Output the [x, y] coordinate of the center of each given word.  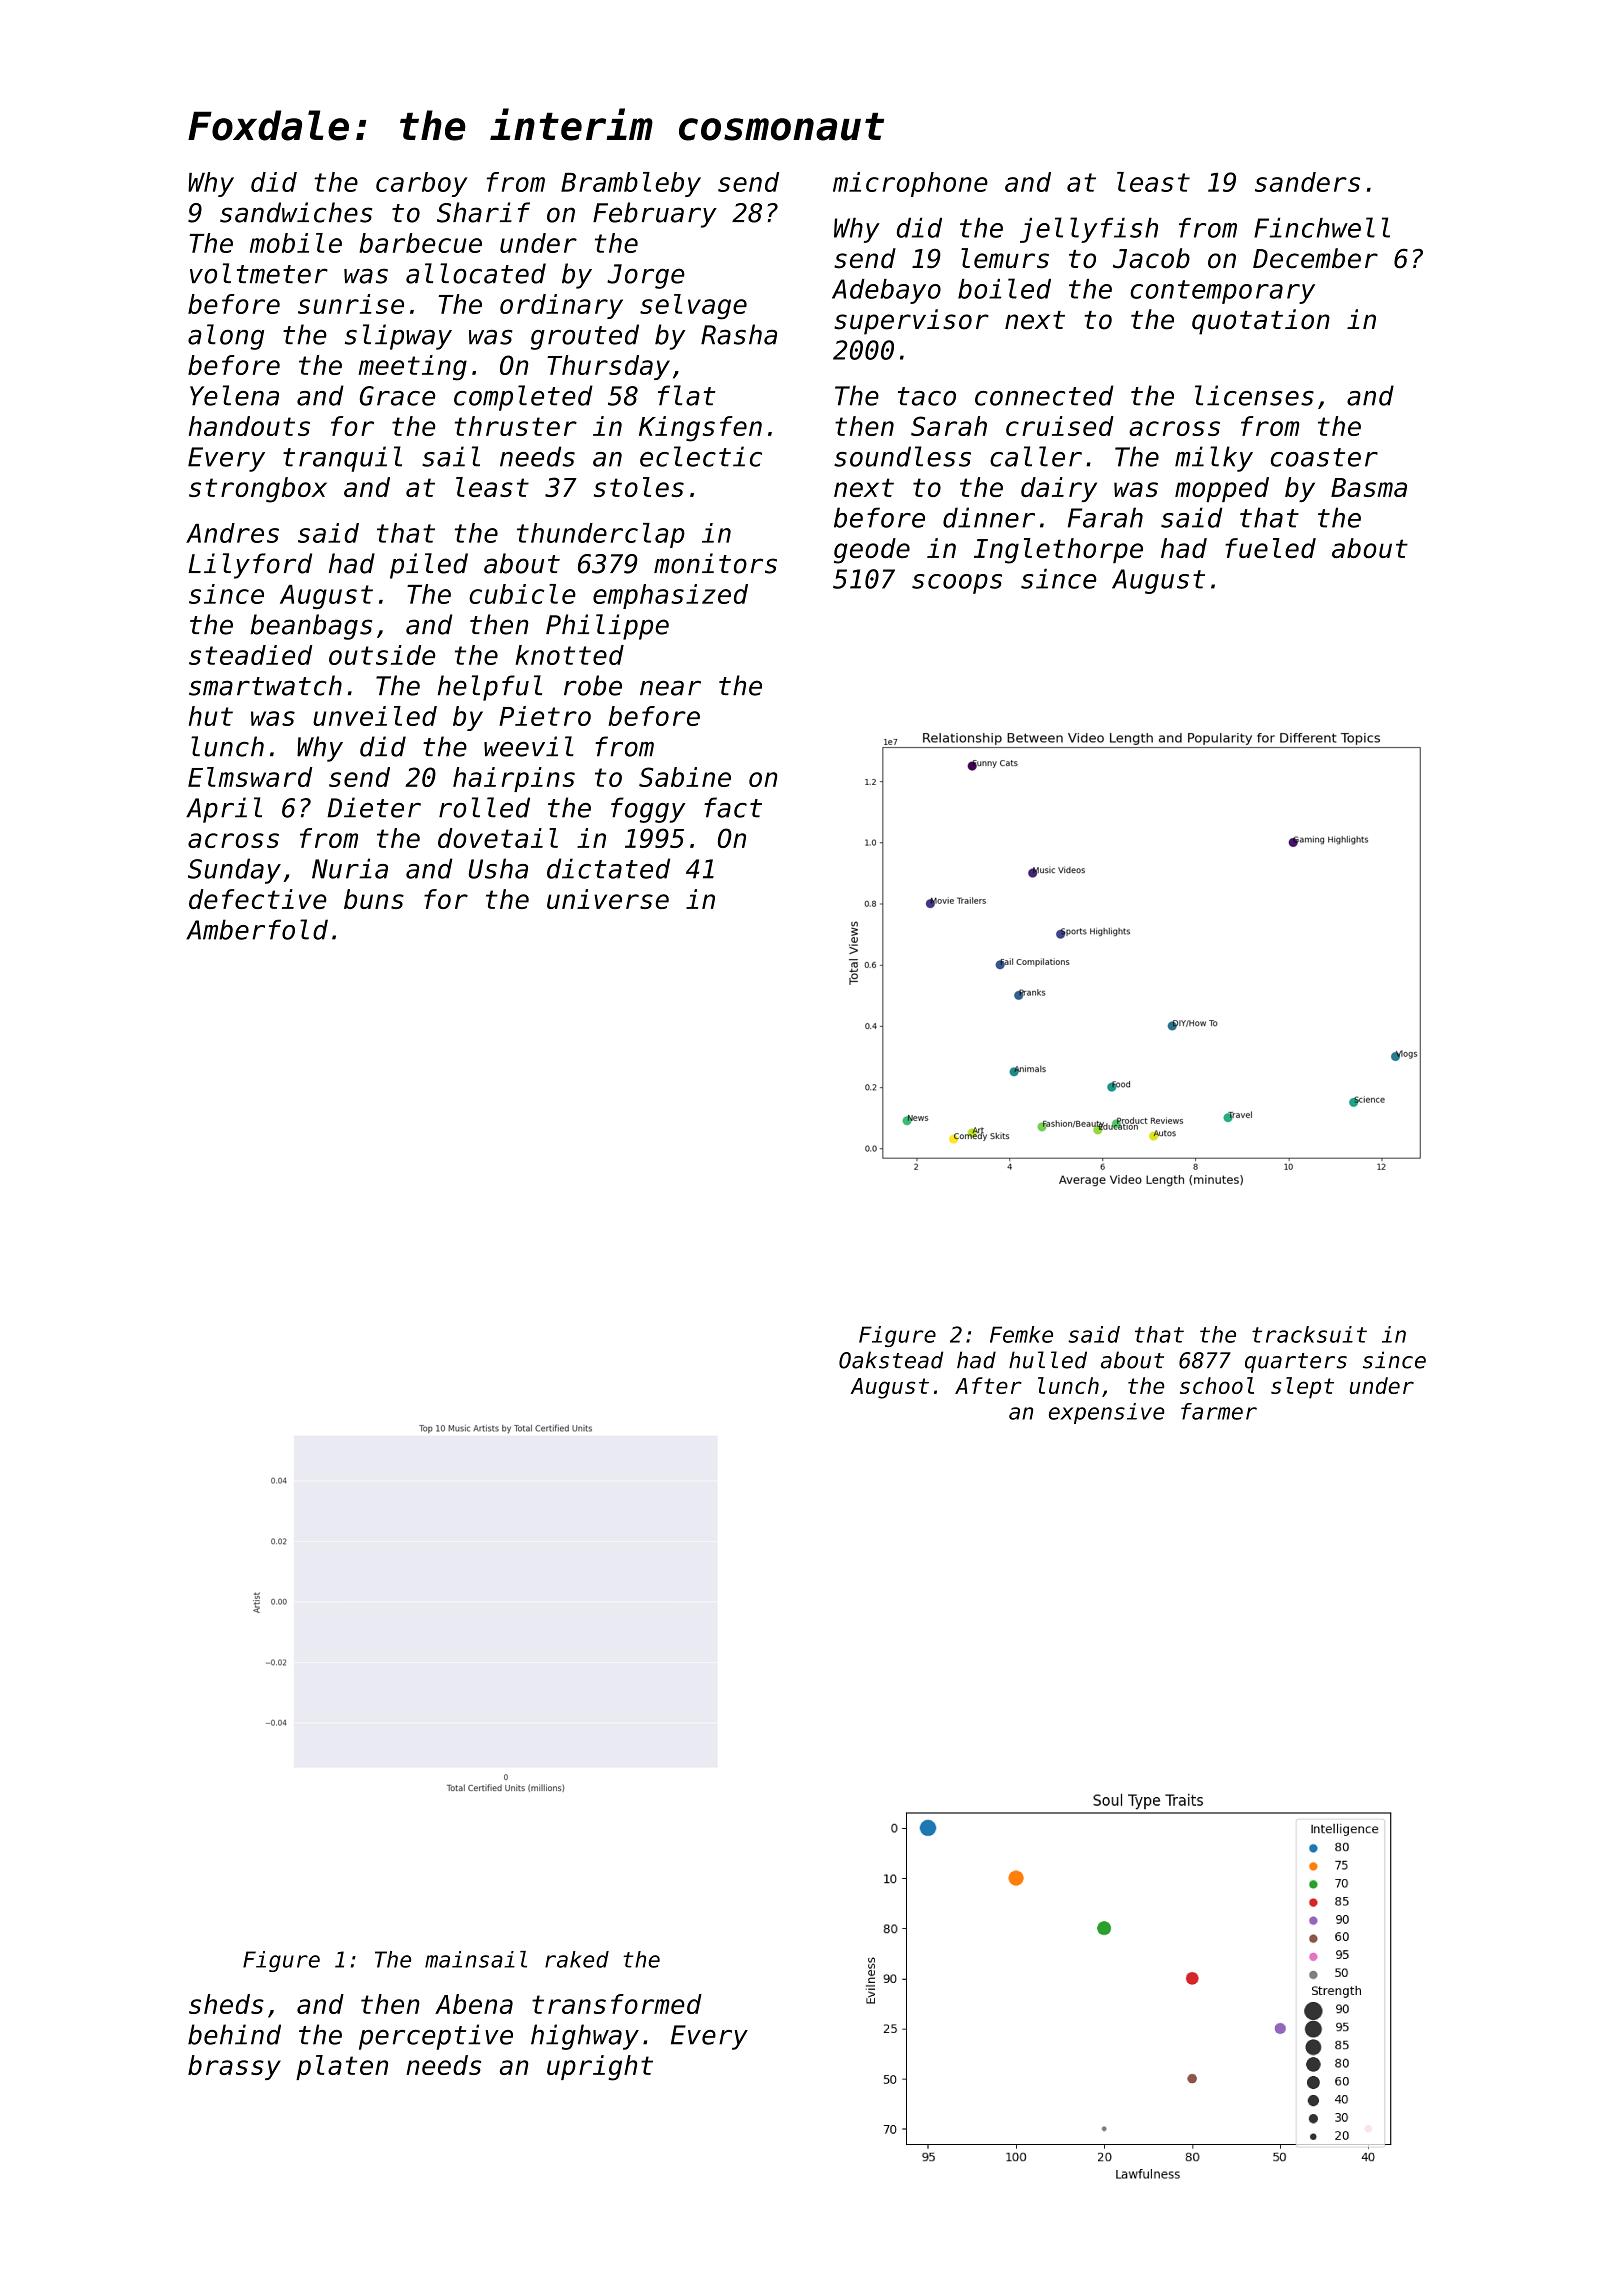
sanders [1307, 182]
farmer [1219, 1411]
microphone [910, 184]
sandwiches [296, 212]
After [988, 1385]
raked [577, 1959]
